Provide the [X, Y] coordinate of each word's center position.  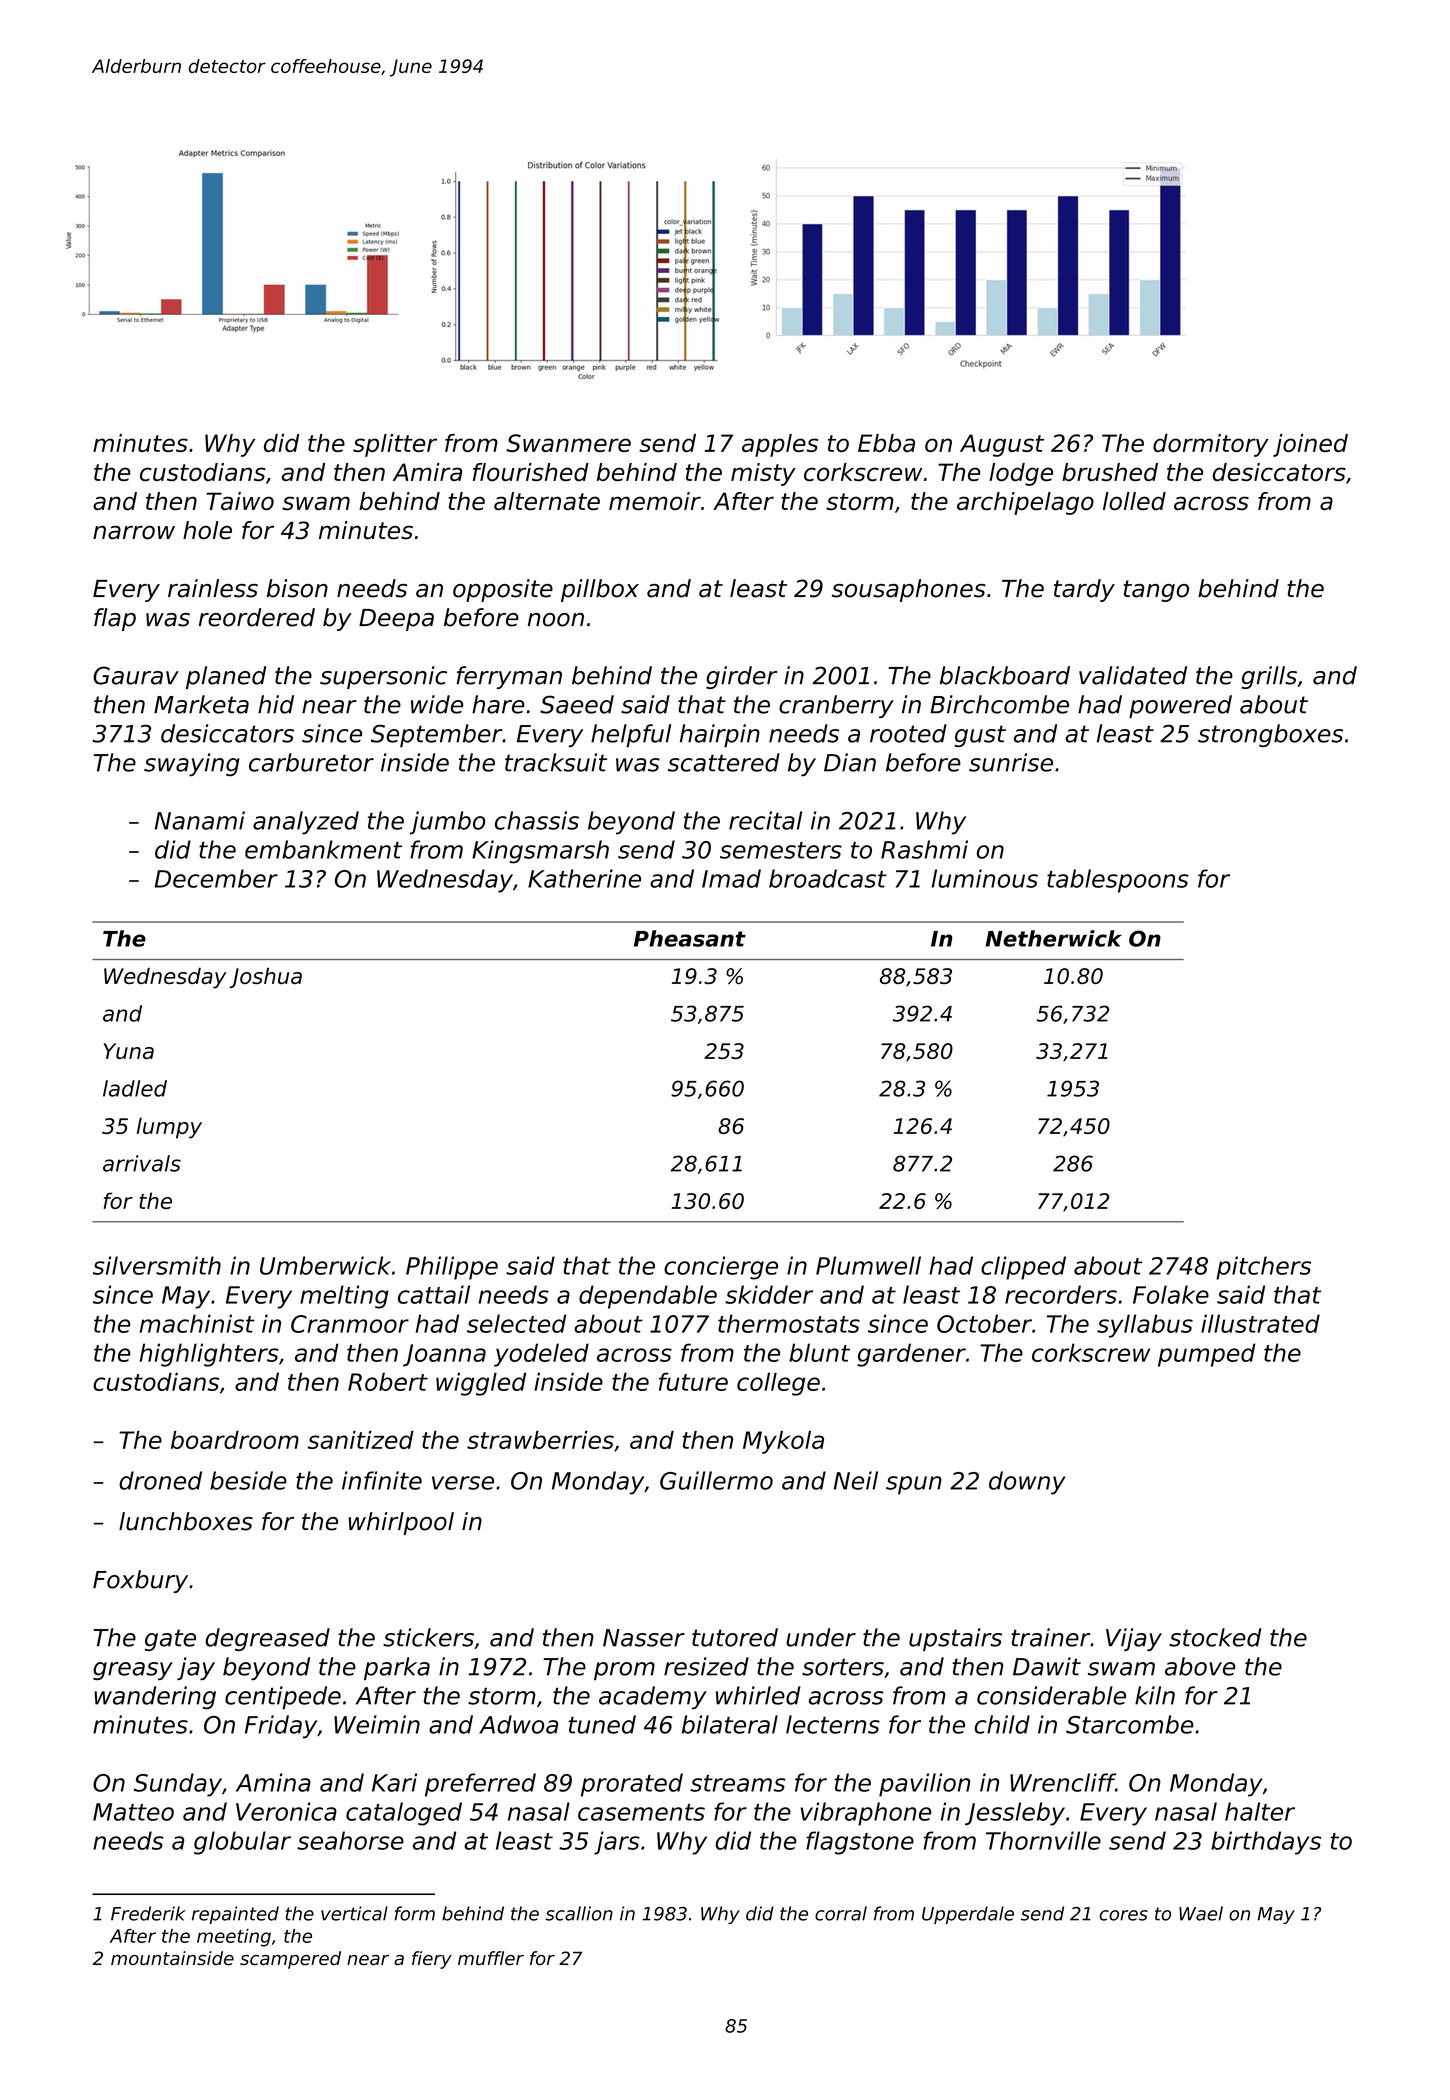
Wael [1201, 1913]
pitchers [1263, 1268]
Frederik [148, 1913]
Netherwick [1053, 938]
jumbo [447, 823]
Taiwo [240, 501]
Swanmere [568, 443]
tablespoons [1118, 881]
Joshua [265, 977]
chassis [537, 820]
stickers [428, 1637]
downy [1027, 1483]
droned [160, 1480]
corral [841, 1913]
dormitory [1211, 445]
